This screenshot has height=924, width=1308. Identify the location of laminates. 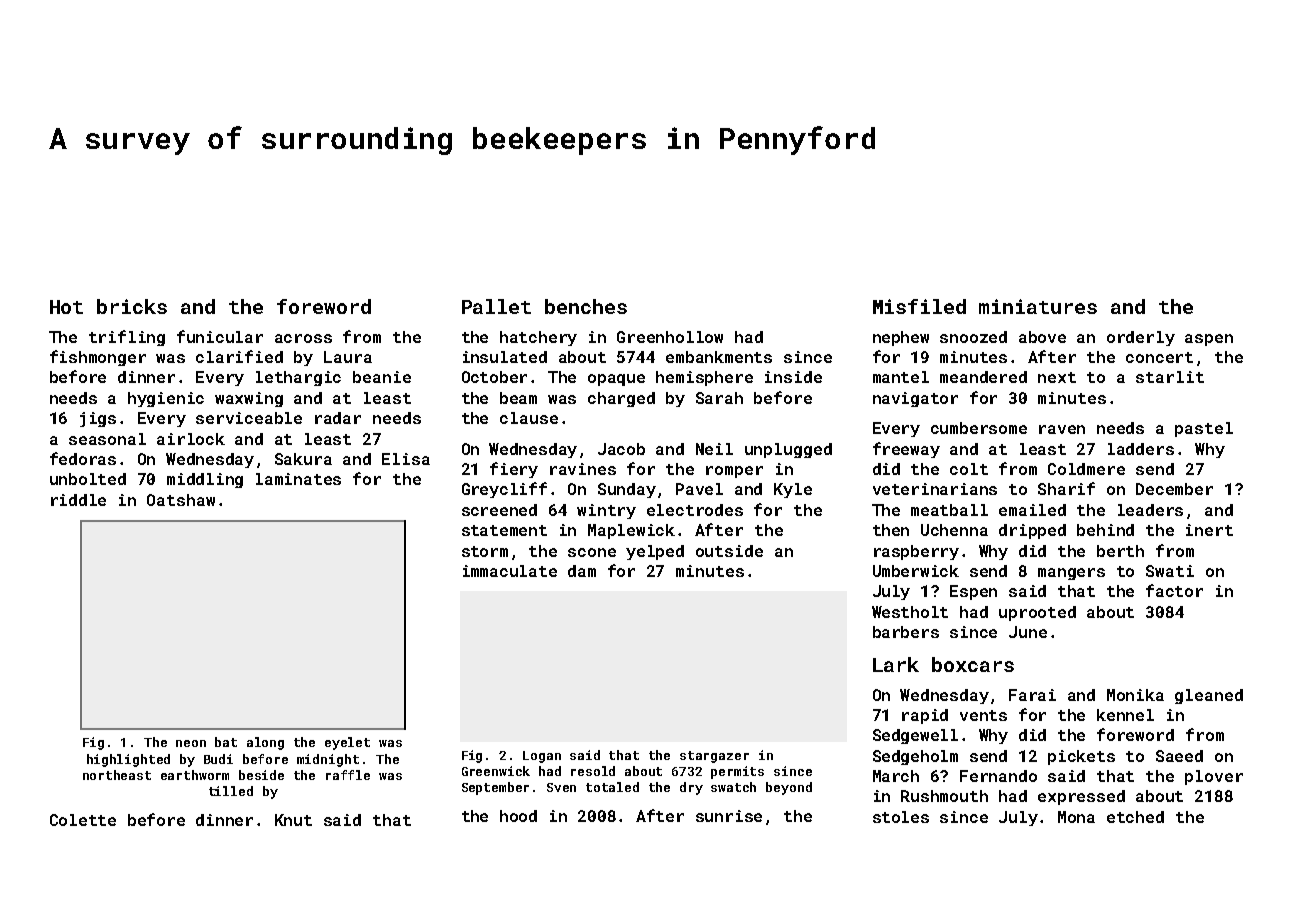
(298, 479).
